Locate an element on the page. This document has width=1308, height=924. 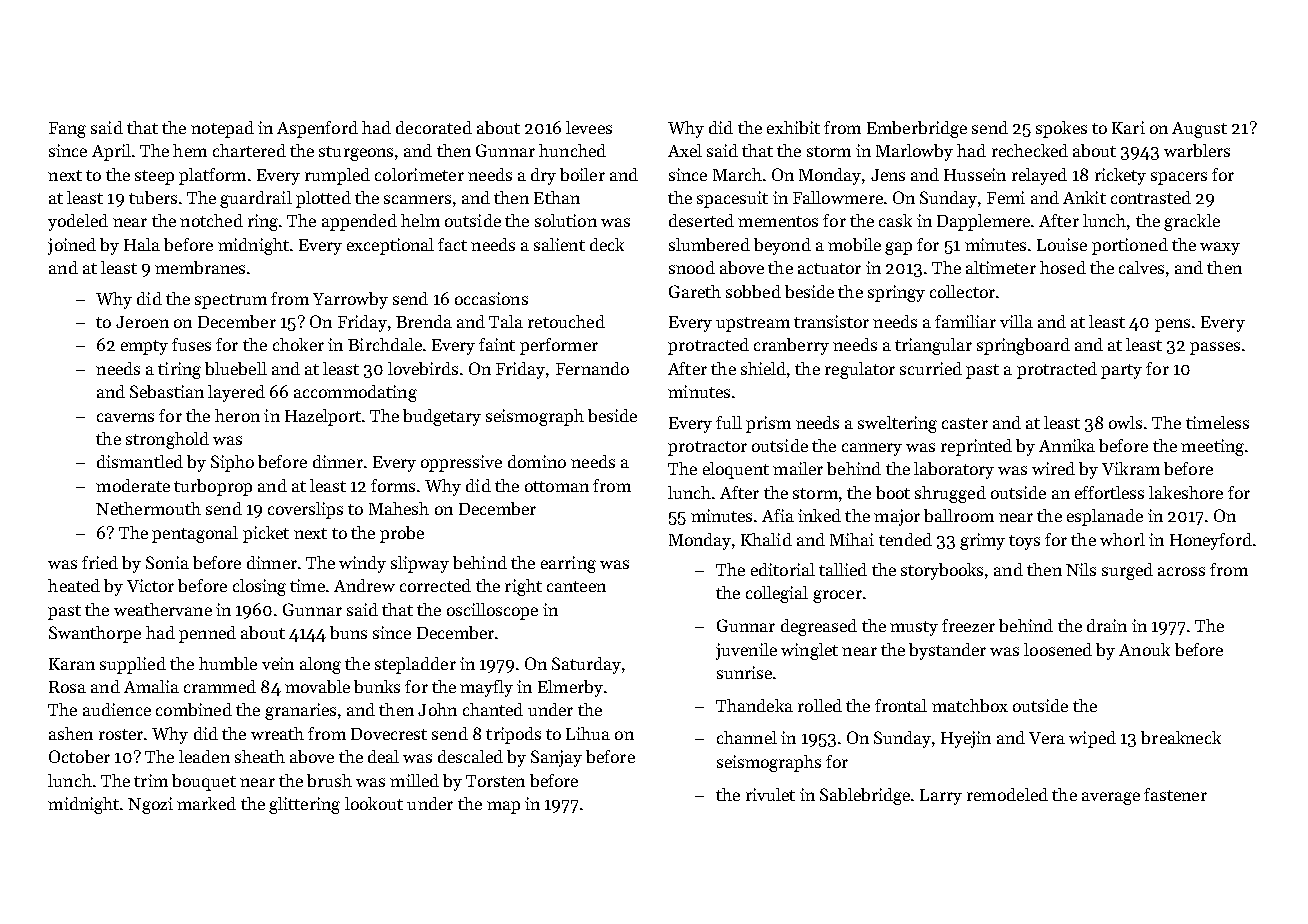
Rosa is located at coordinates (67, 687).
